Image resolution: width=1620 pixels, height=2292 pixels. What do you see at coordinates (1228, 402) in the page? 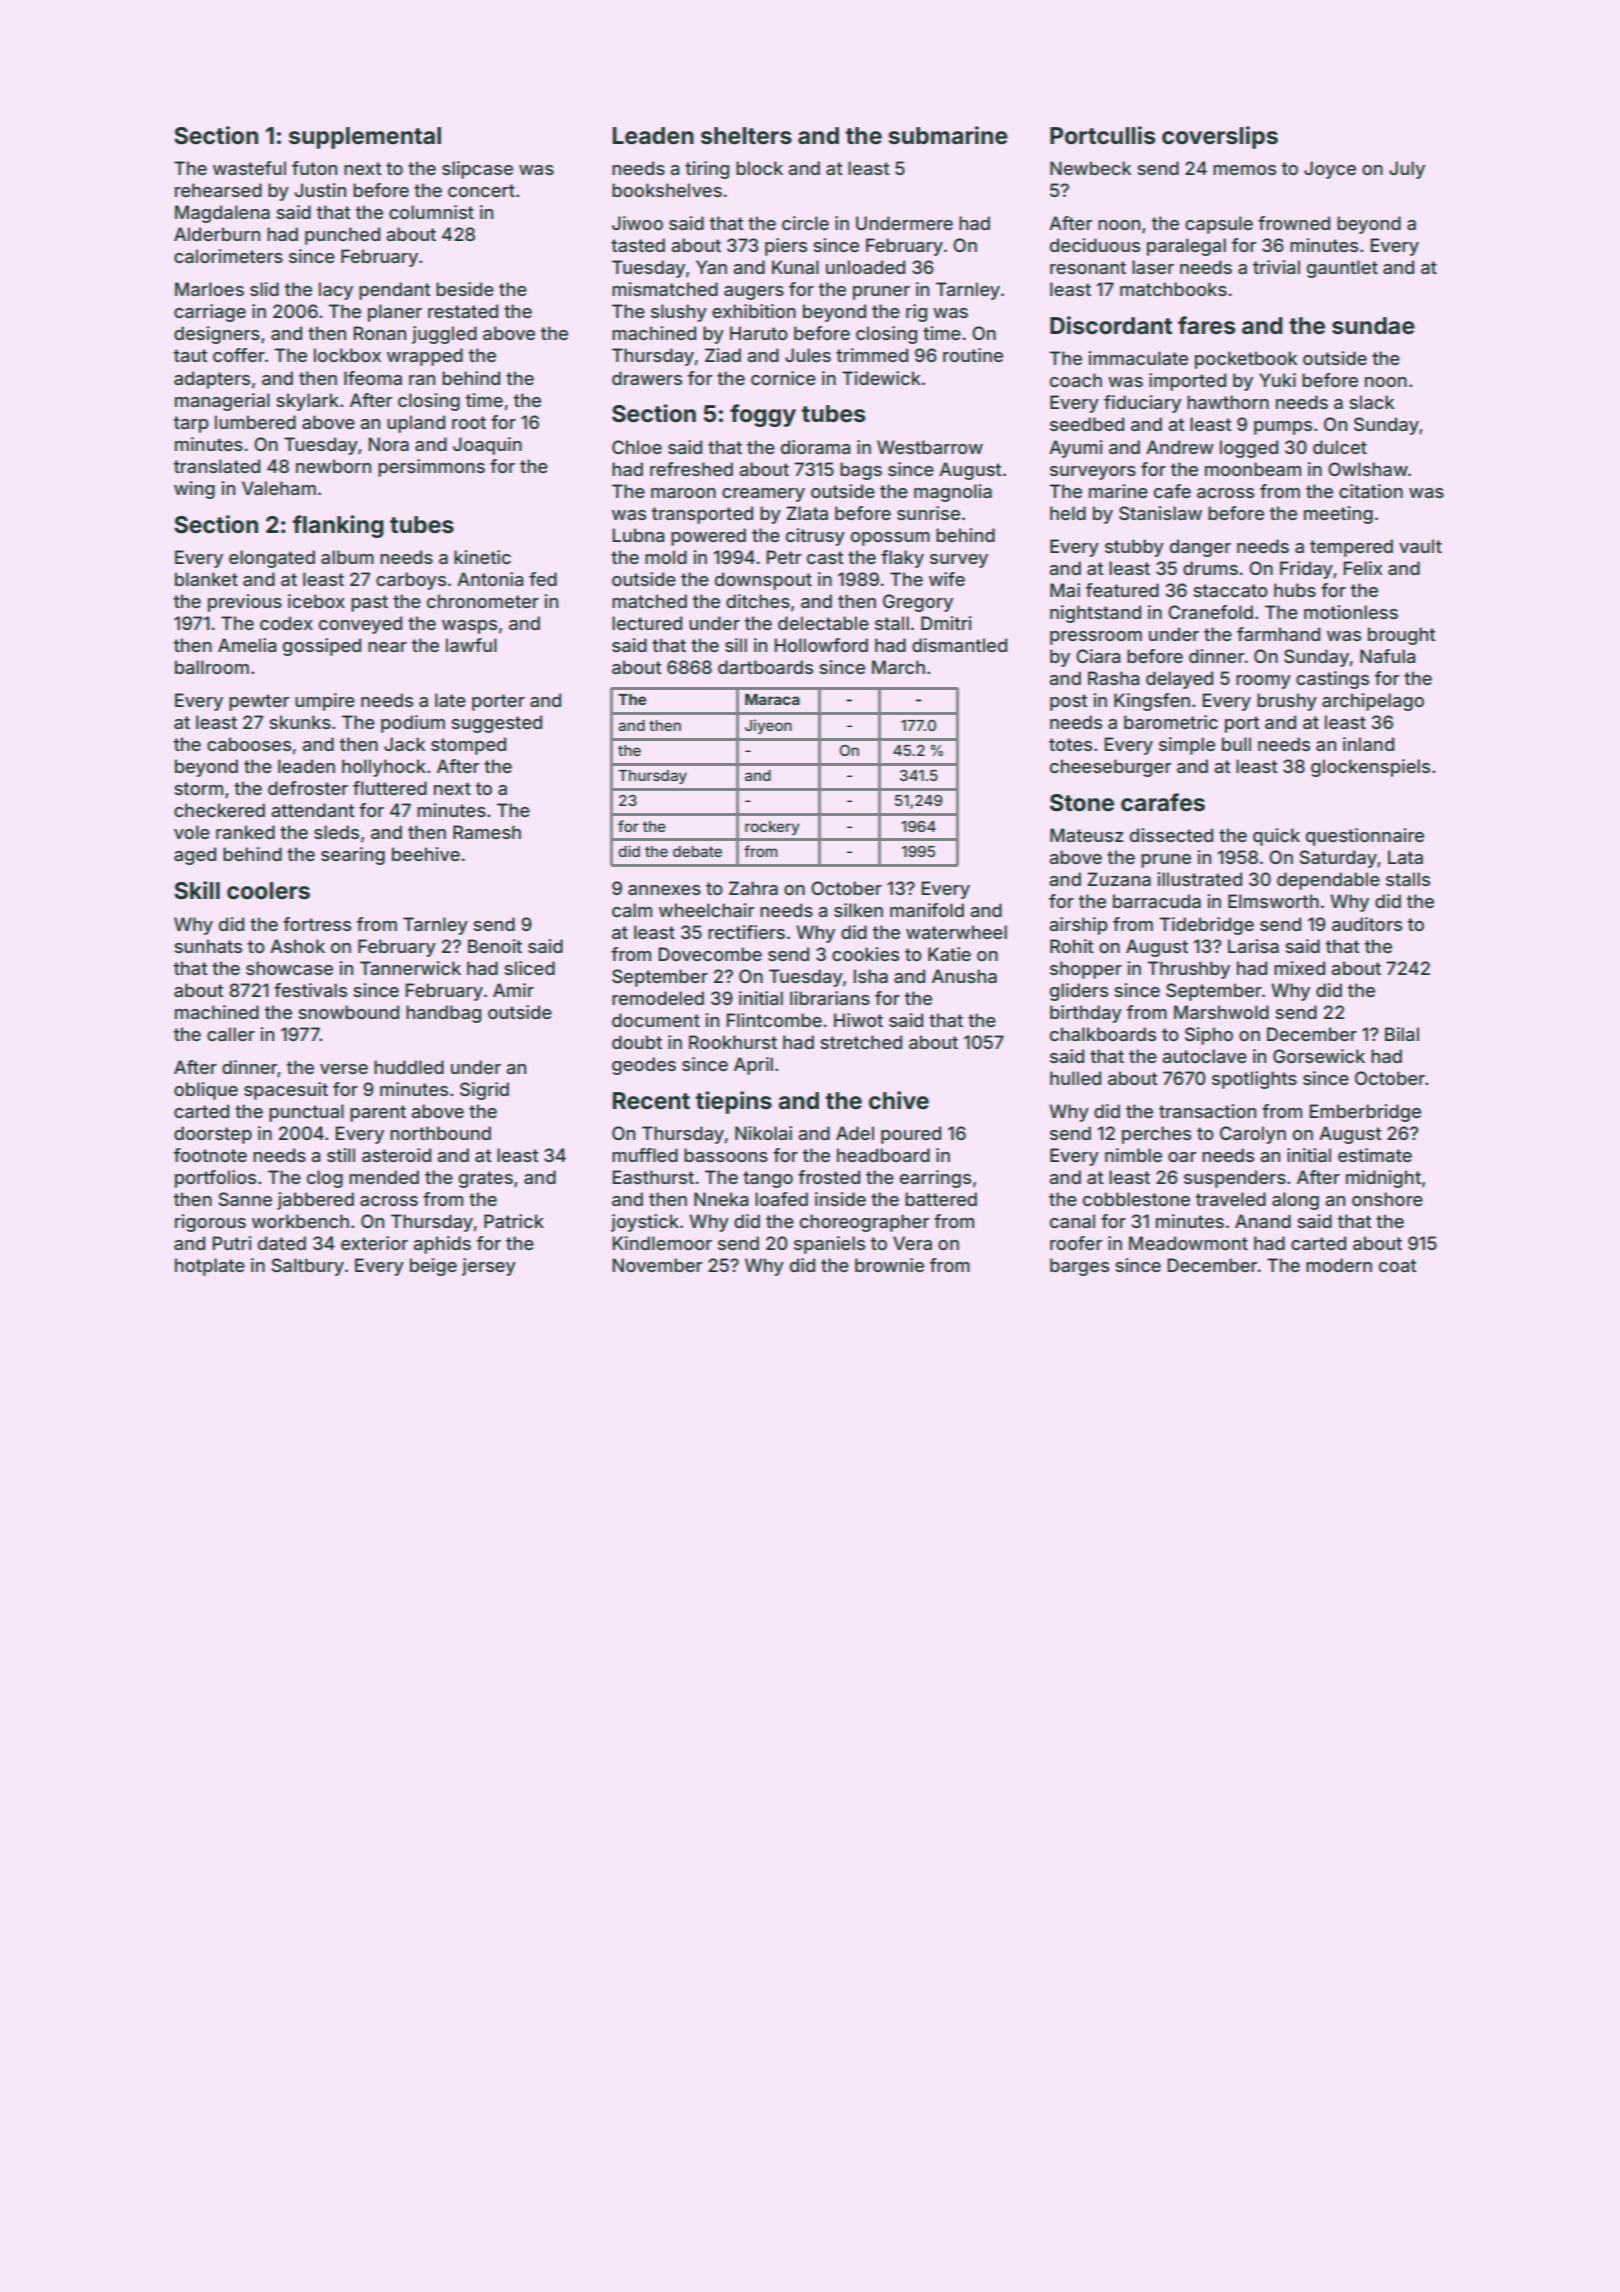
I see `hawthorn` at bounding box center [1228, 402].
